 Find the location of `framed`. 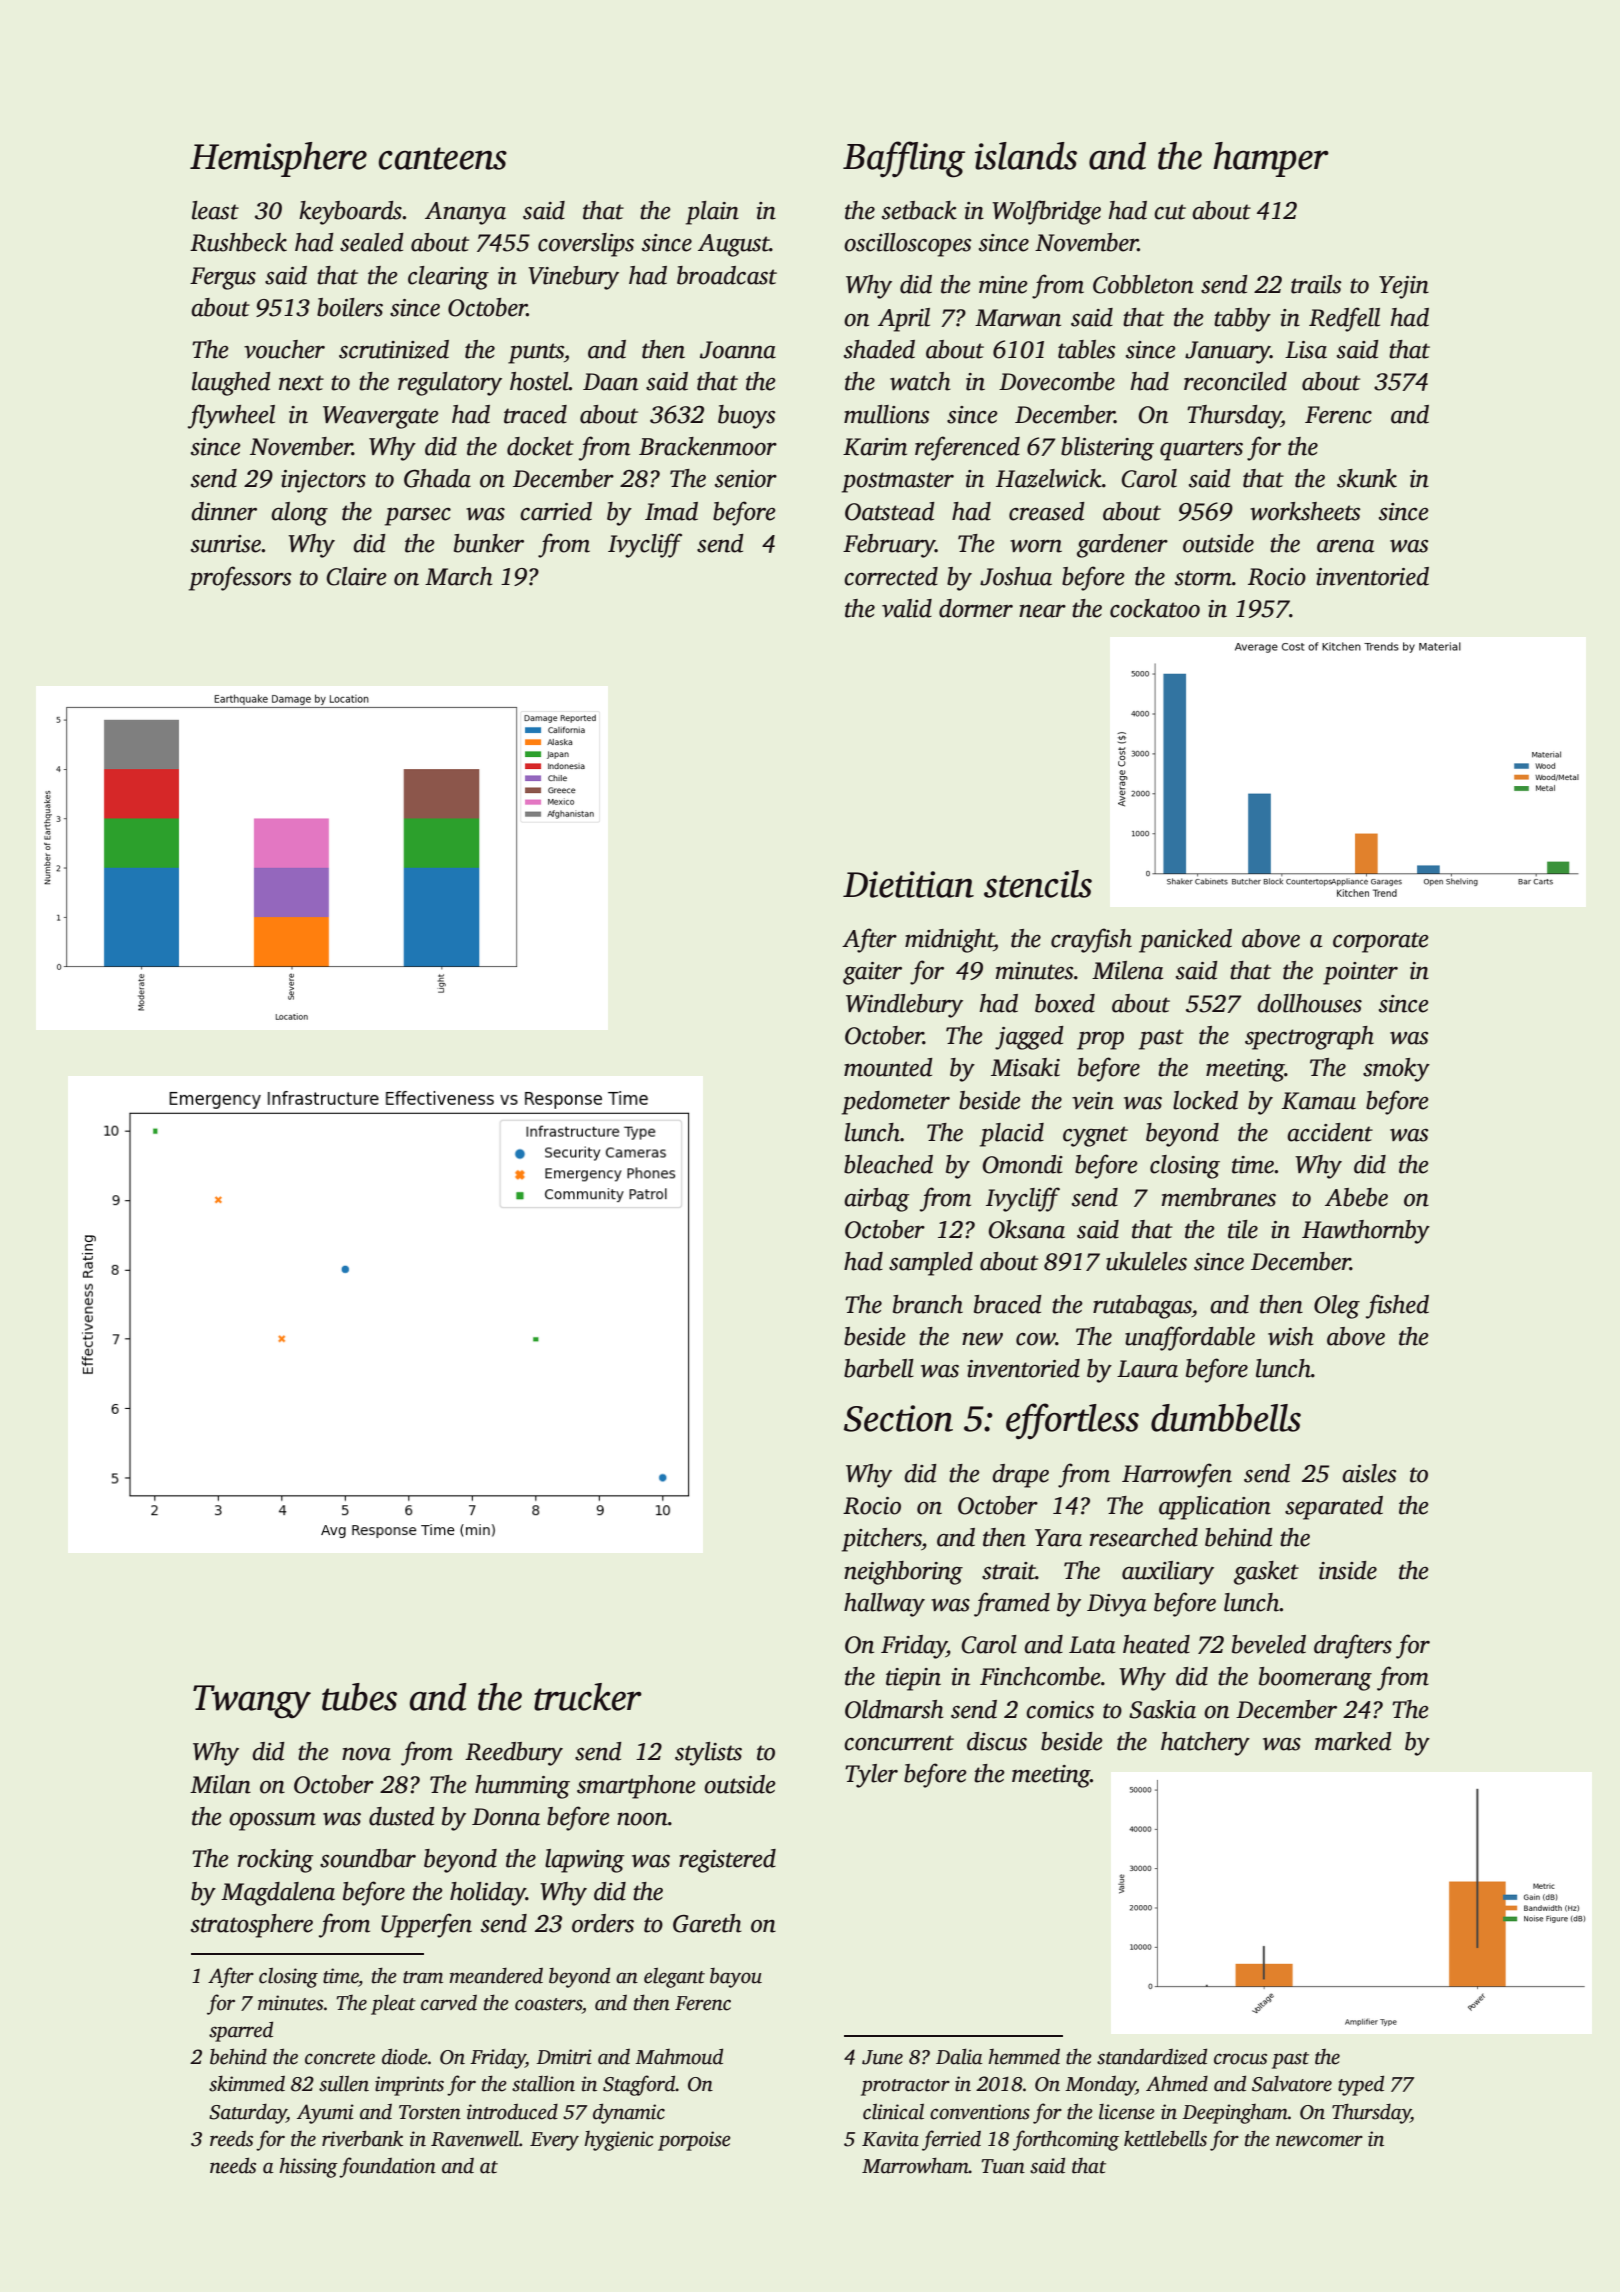

framed is located at coordinates (1012, 1604).
